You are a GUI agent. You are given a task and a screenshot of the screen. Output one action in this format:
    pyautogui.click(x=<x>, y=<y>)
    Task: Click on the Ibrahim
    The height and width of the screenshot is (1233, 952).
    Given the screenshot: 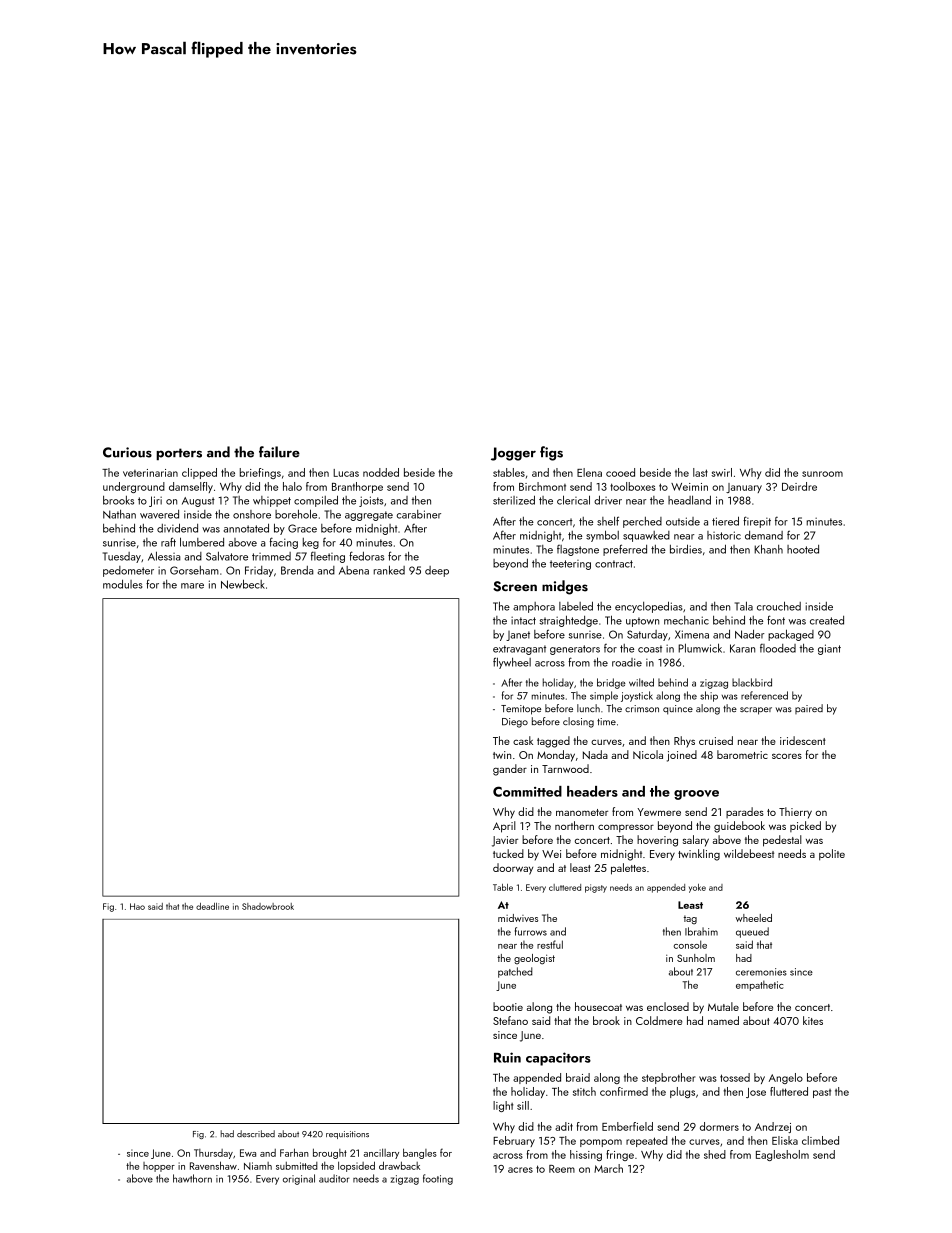 What is the action you would take?
    pyautogui.click(x=701, y=931)
